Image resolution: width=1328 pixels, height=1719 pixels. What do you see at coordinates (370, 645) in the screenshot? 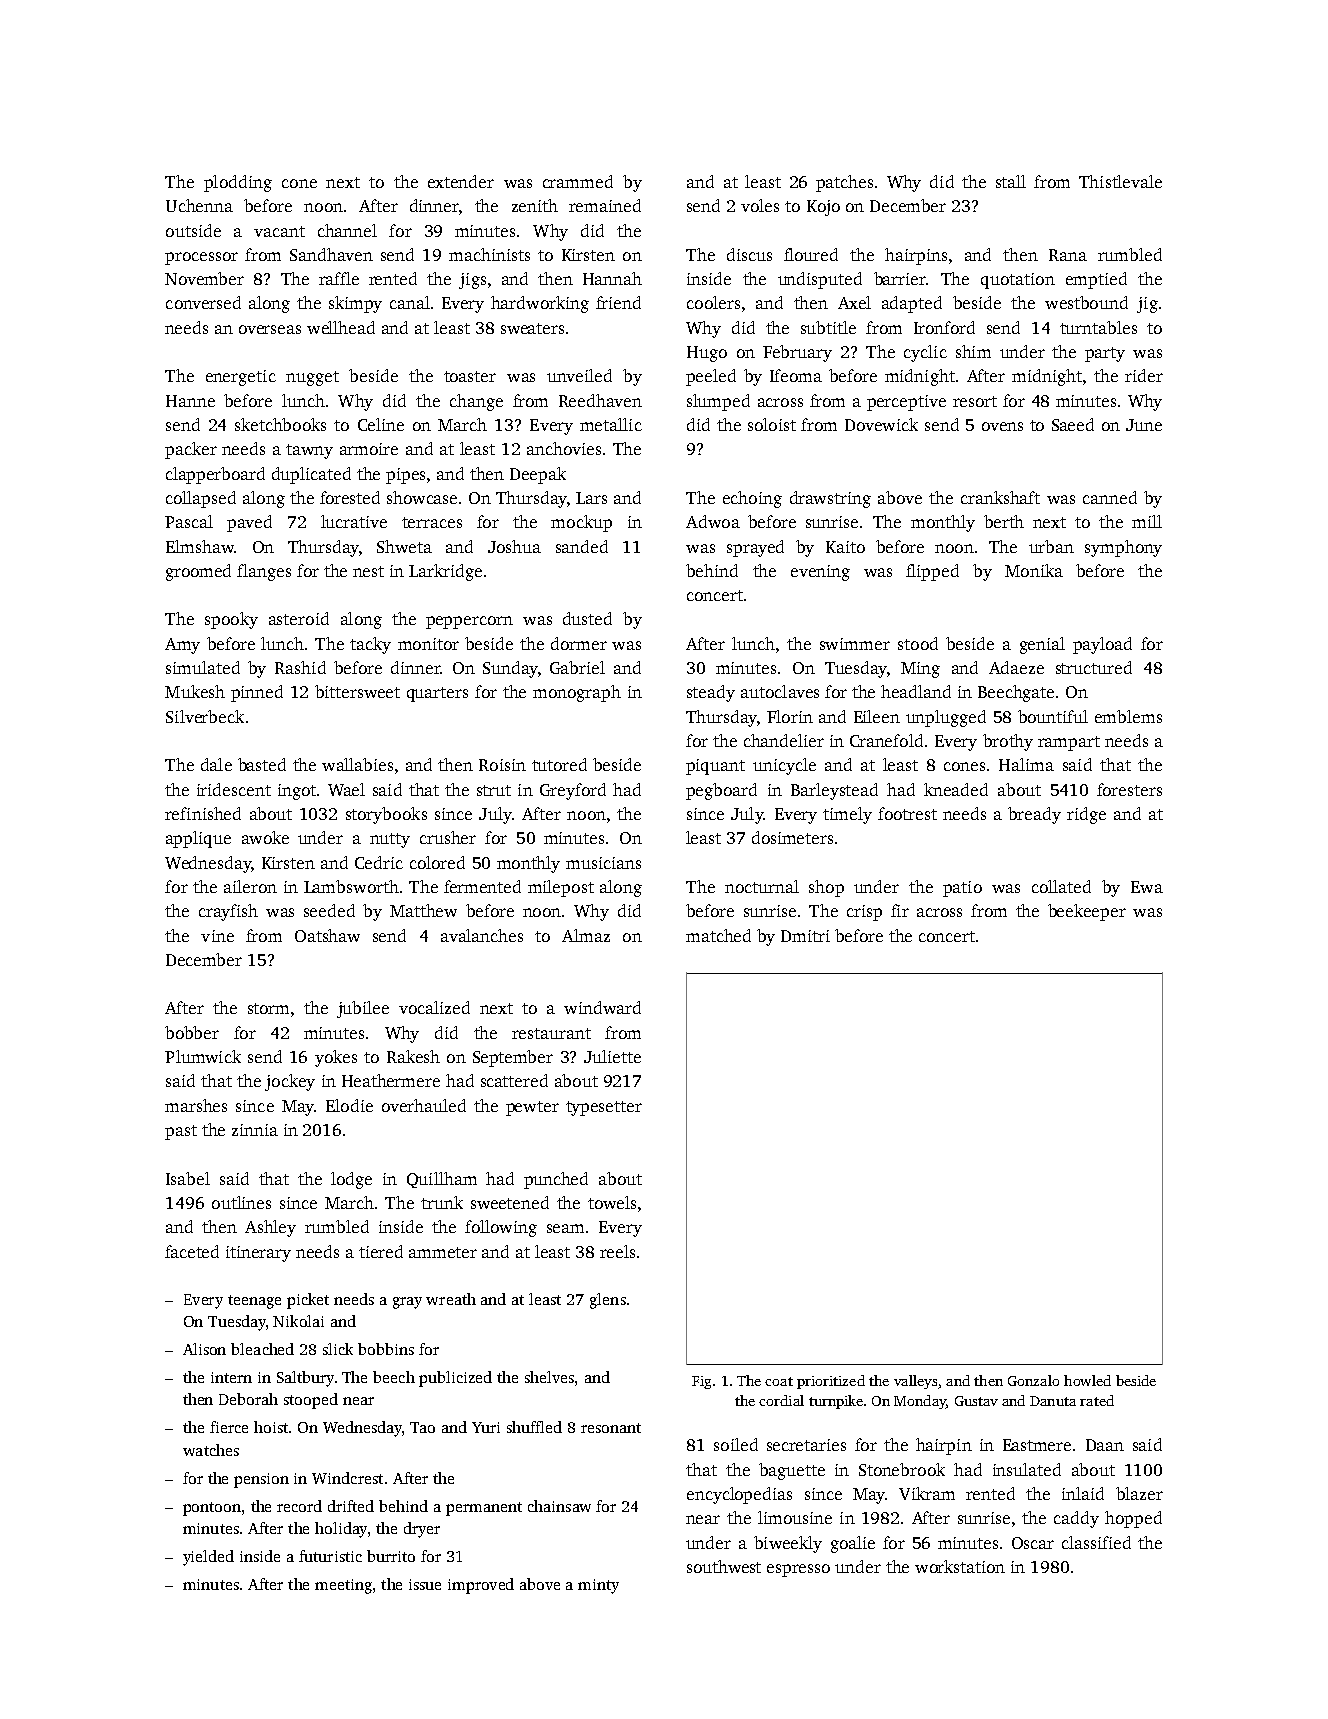
I see `tacky` at bounding box center [370, 645].
